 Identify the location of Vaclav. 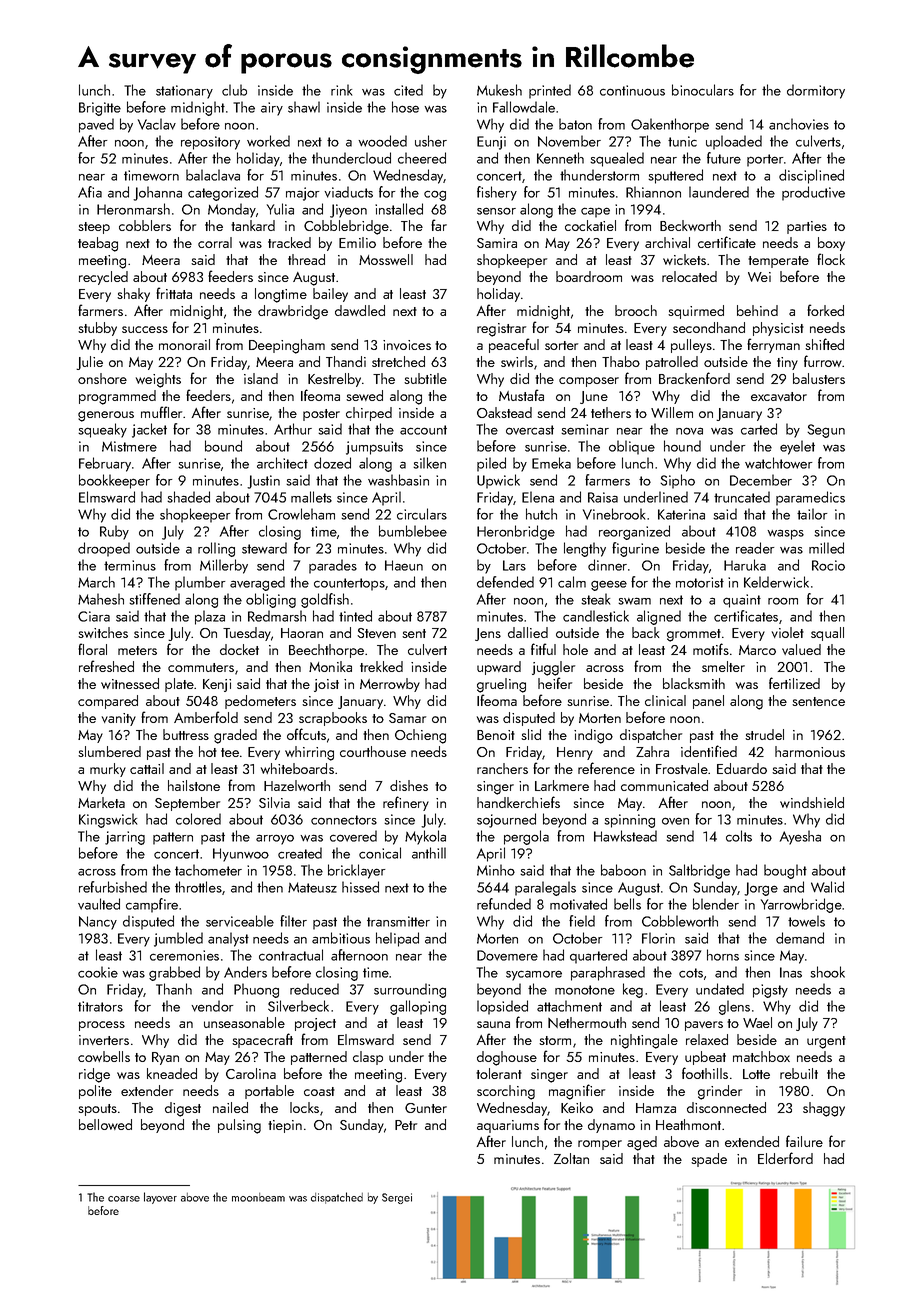
(157, 124).
